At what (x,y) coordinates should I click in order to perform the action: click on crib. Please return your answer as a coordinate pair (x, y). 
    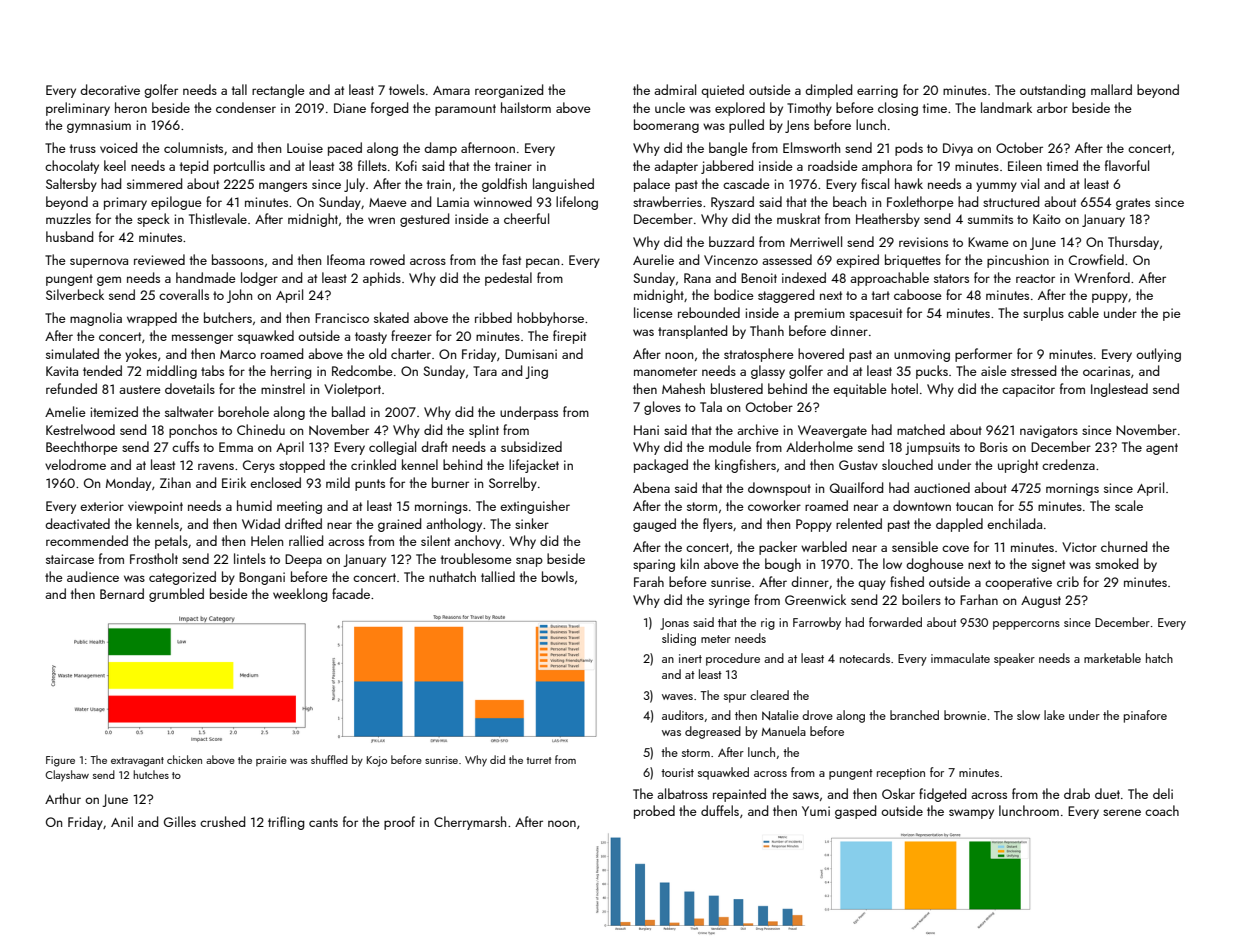
    Looking at the image, I should click on (1068, 581).
